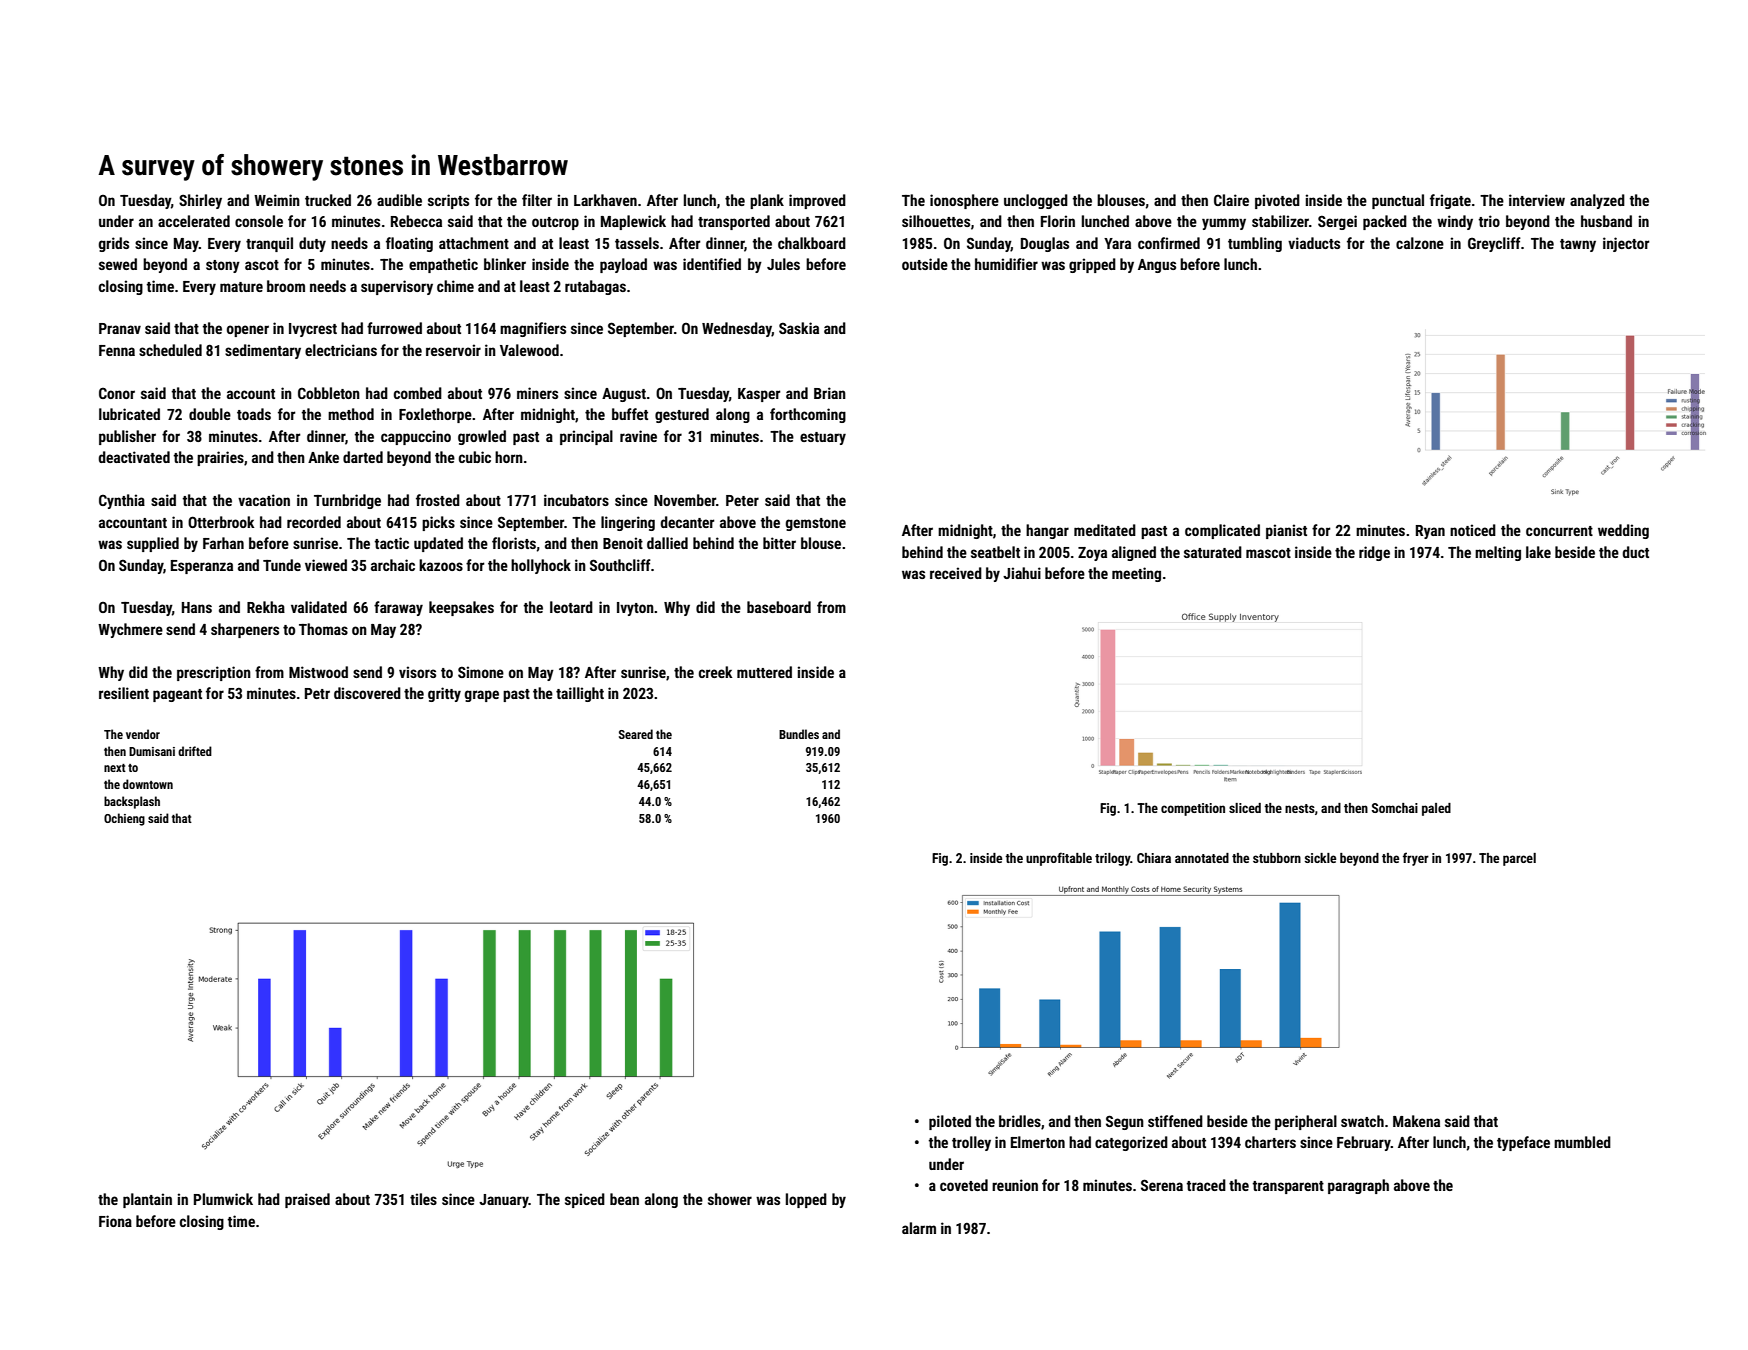  What do you see at coordinates (1113, 859) in the page?
I see `trilogy` at bounding box center [1113, 859].
